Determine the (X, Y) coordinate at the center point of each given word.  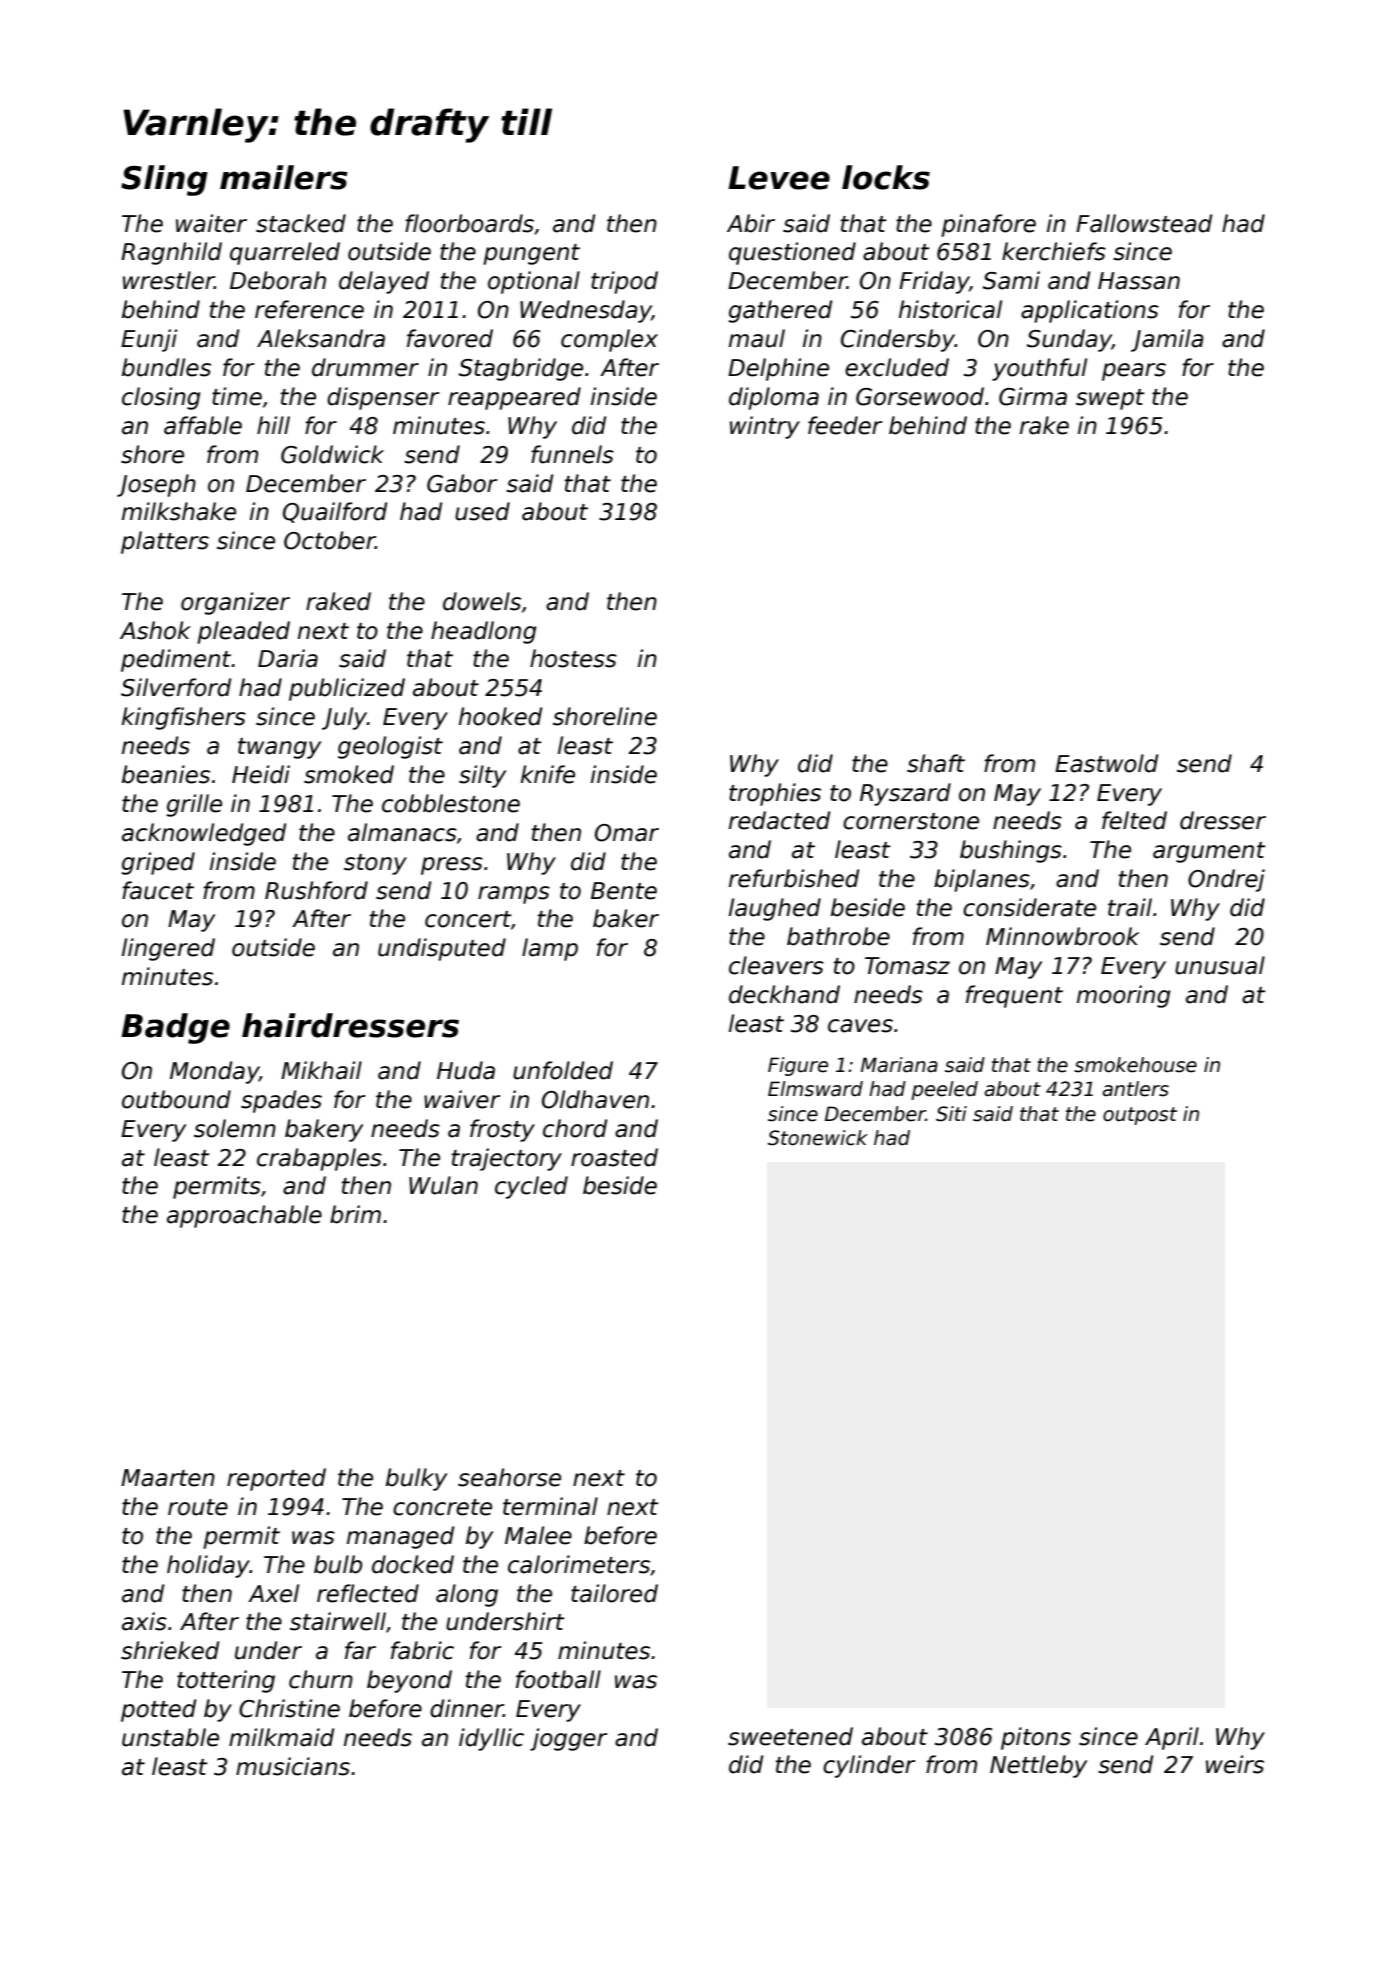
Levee (779, 178)
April (1172, 1738)
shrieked (170, 1650)
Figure (798, 1066)
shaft (936, 763)
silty (482, 776)
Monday (214, 1072)
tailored (614, 1593)
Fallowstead (1144, 223)
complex (609, 340)
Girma (1033, 396)
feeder (845, 425)
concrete (442, 1507)
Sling (164, 180)
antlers (1135, 1089)
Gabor (462, 483)
